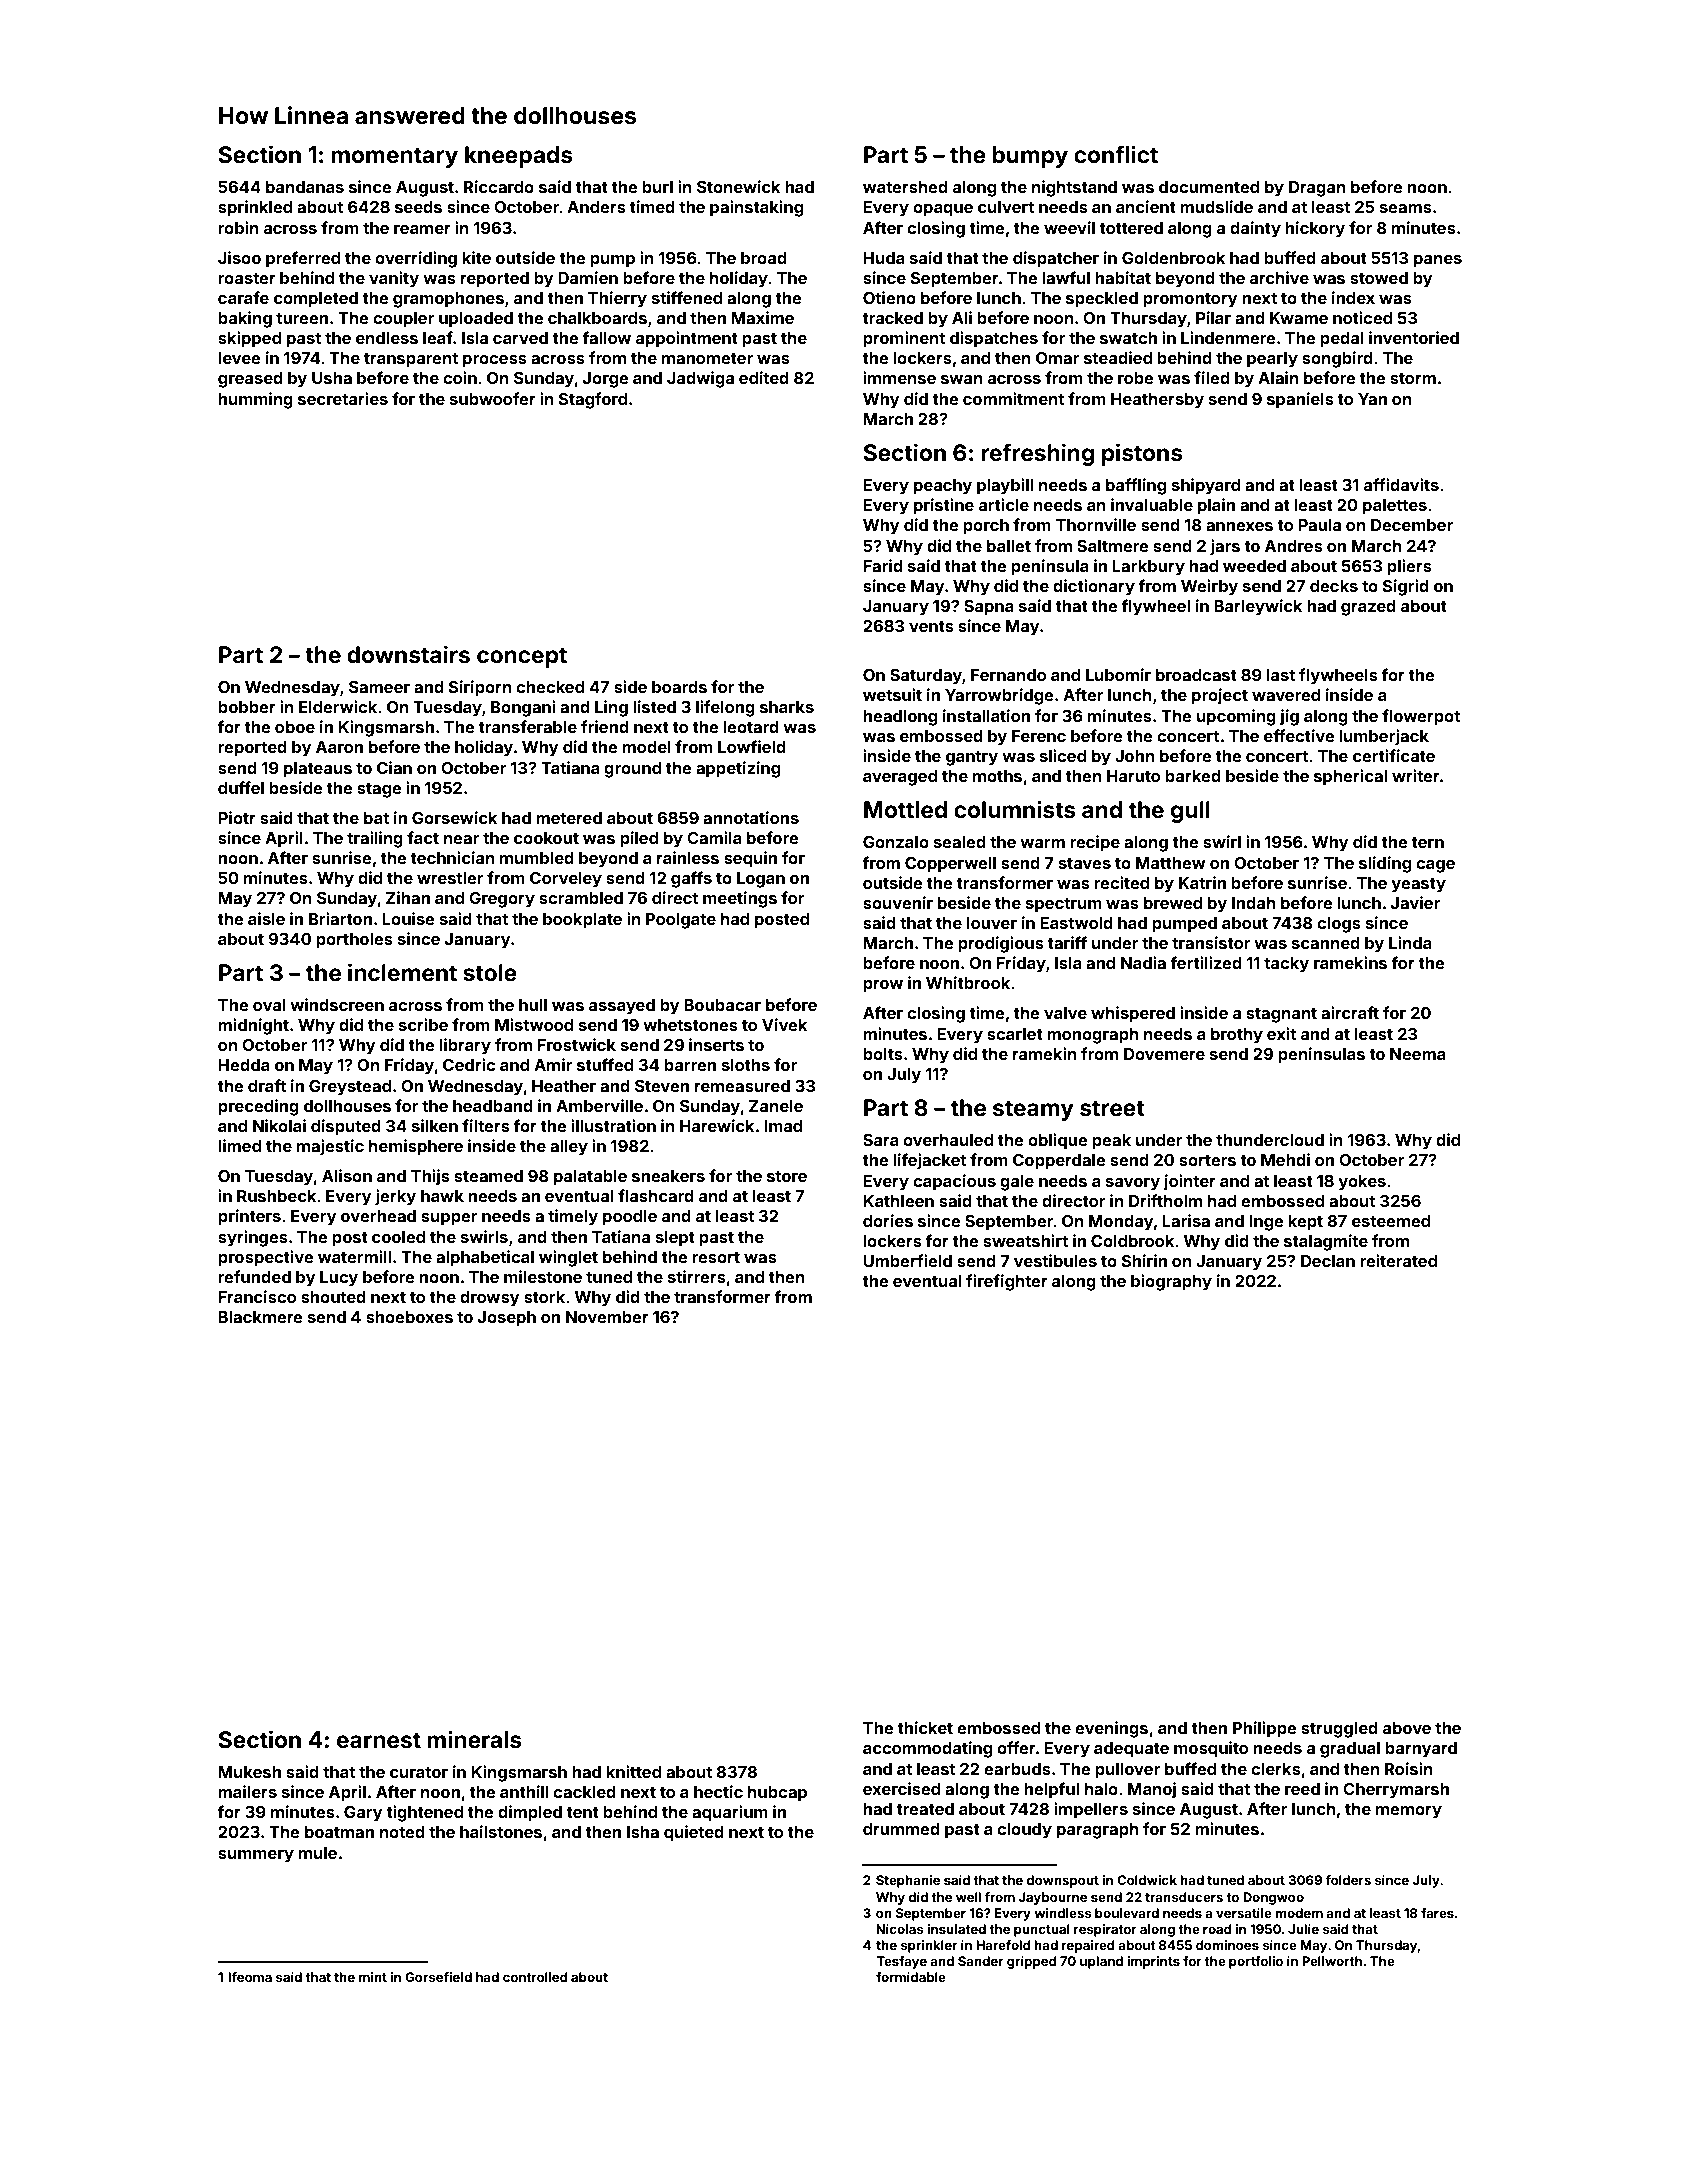 The height and width of the page is (2178, 1683). I want to click on reamer, so click(422, 229).
